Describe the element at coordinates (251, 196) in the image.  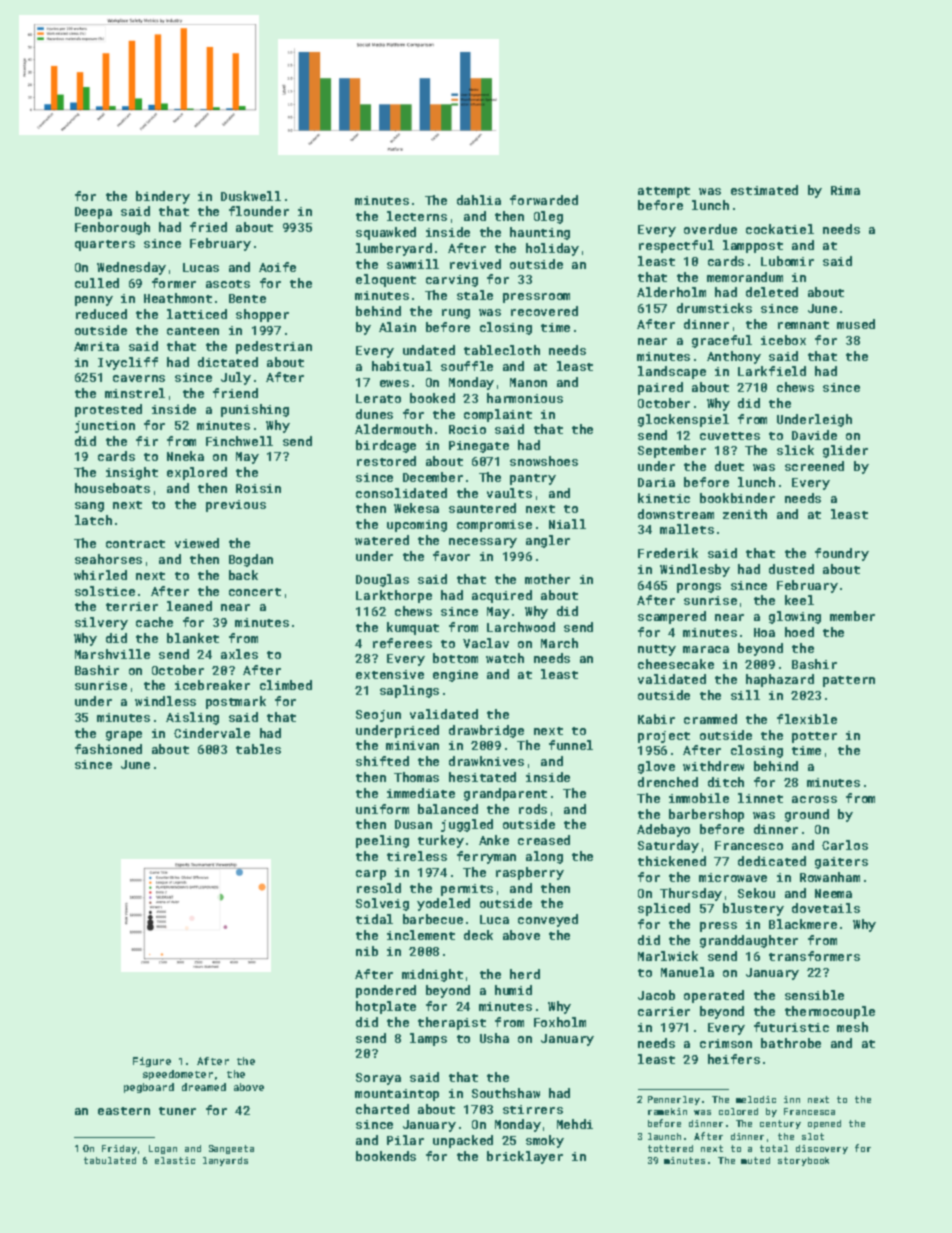
I see `Duskwell` at that location.
